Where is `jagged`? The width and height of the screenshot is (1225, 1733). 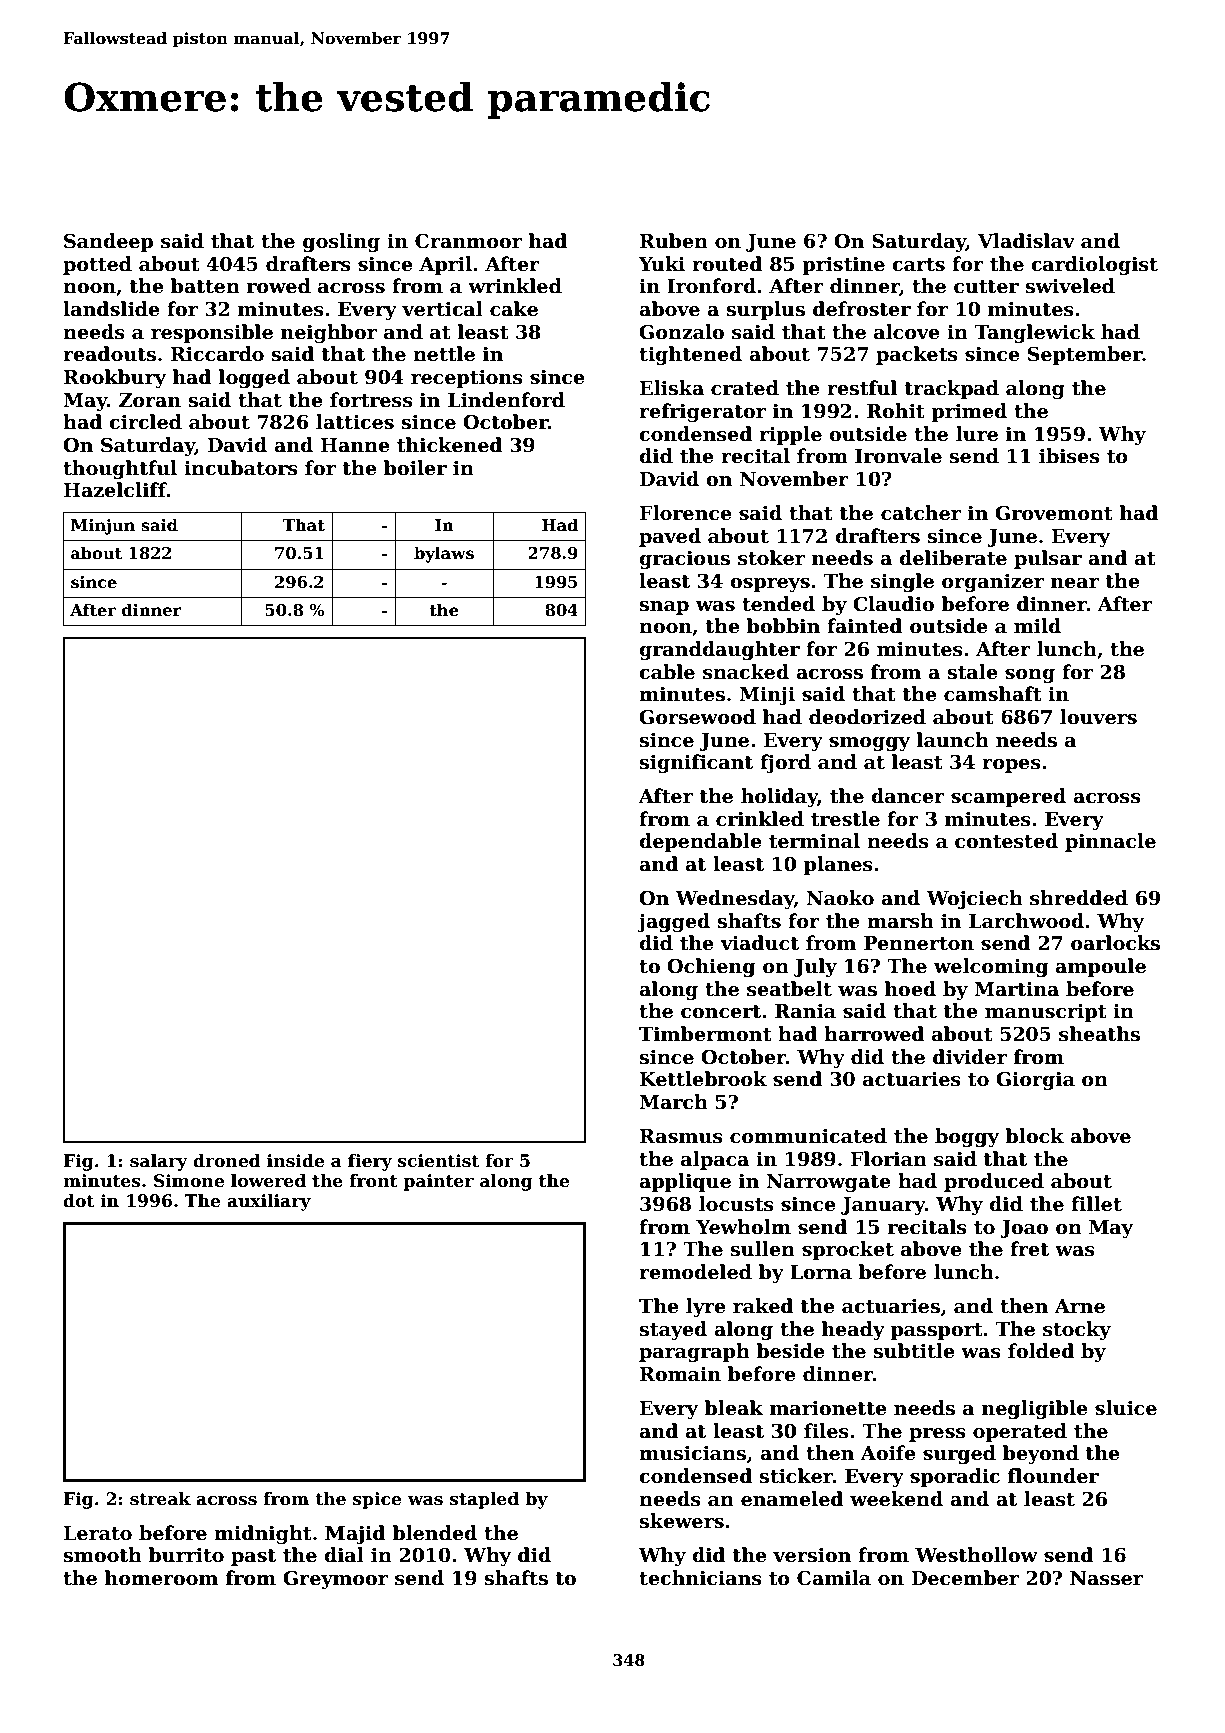
jagged is located at coordinates (673, 922).
